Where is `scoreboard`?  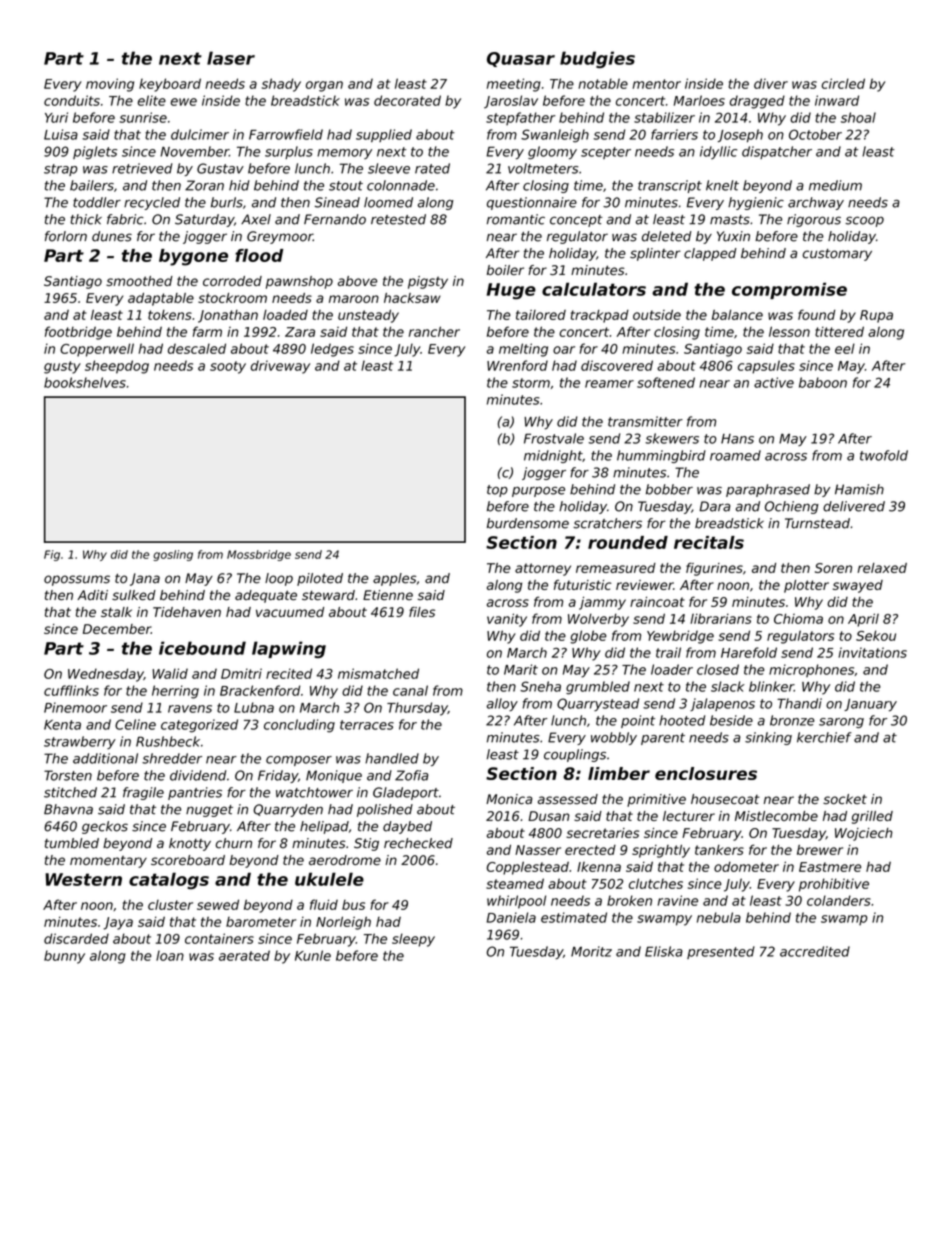
scoreboard is located at coordinates (188, 860).
